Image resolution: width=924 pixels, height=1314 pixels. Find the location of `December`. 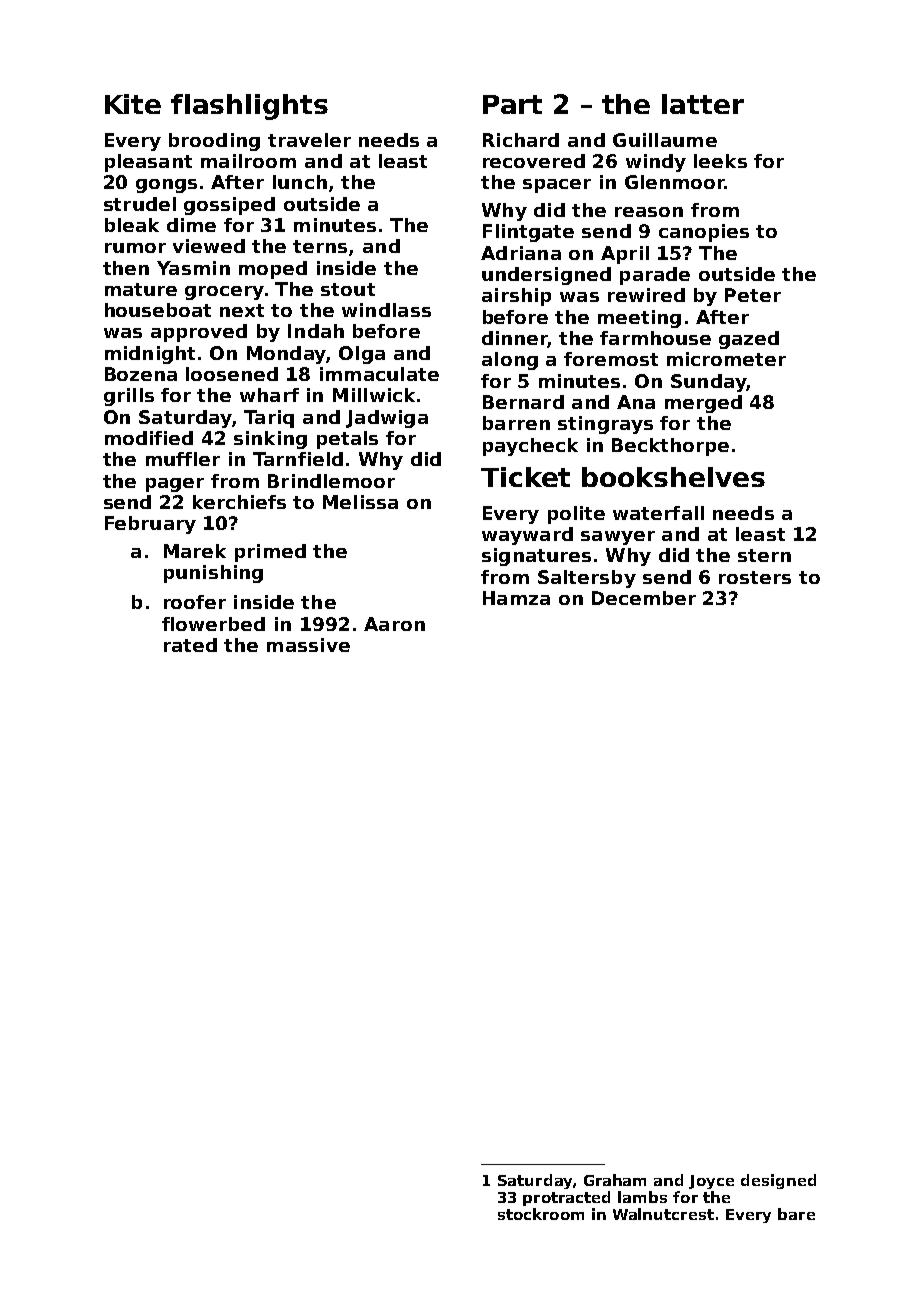

December is located at coordinates (644, 598).
